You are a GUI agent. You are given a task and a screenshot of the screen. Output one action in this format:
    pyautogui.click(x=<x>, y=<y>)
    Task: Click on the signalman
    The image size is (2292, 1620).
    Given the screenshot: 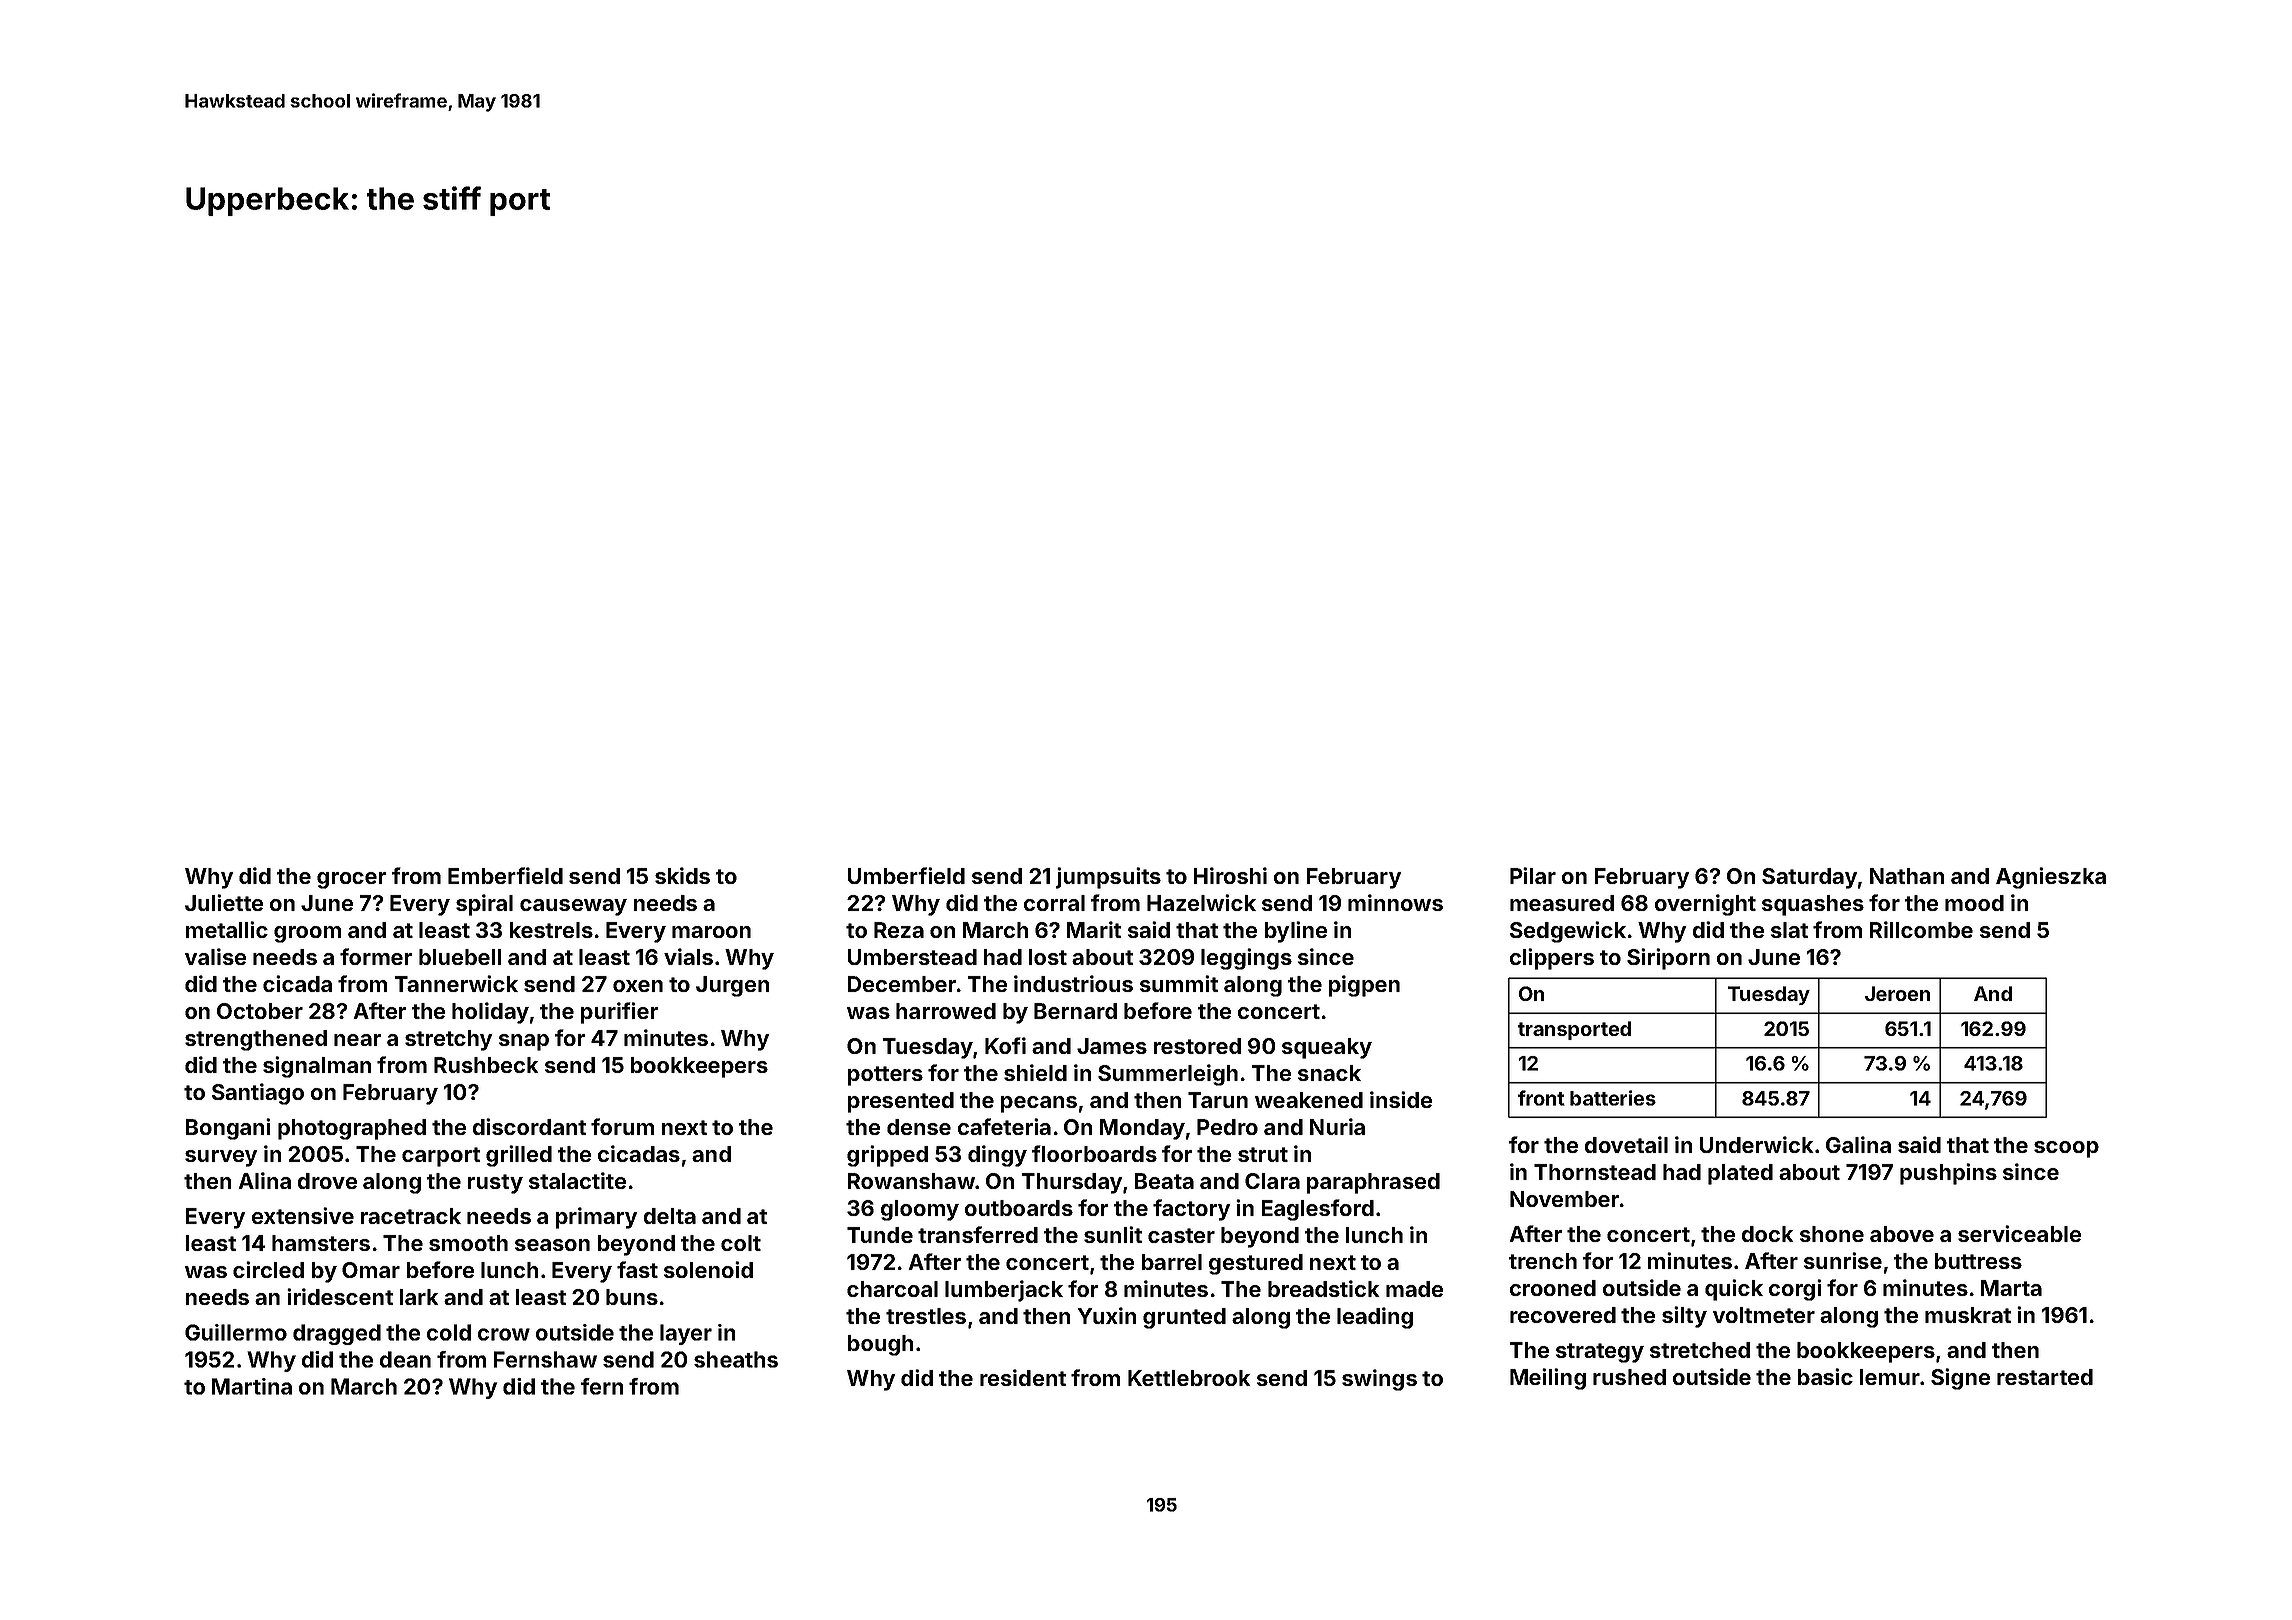 What is the action you would take?
    pyautogui.click(x=317, y=1067)
